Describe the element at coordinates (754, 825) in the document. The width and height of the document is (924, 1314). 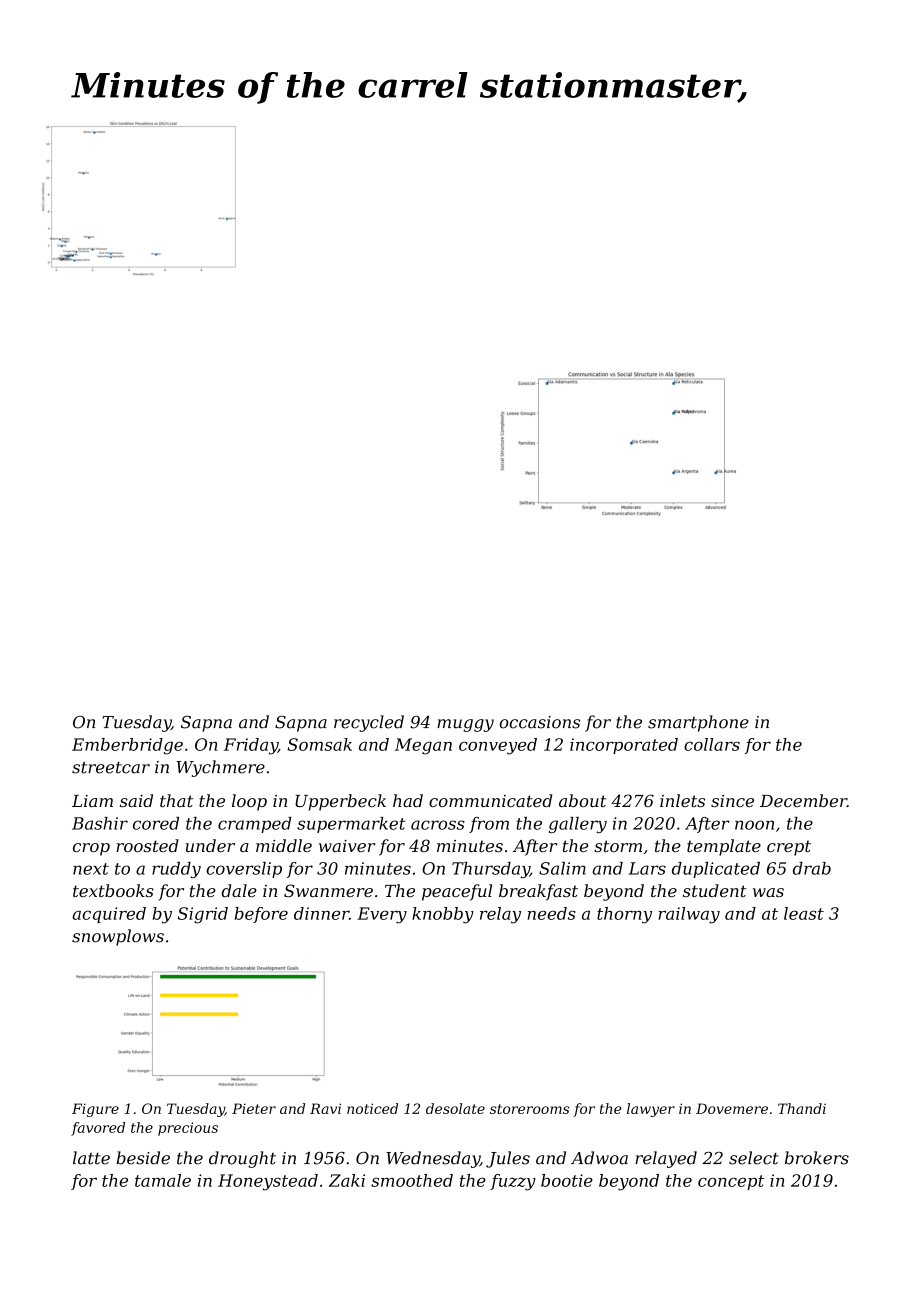
I see `noon` at that location.
